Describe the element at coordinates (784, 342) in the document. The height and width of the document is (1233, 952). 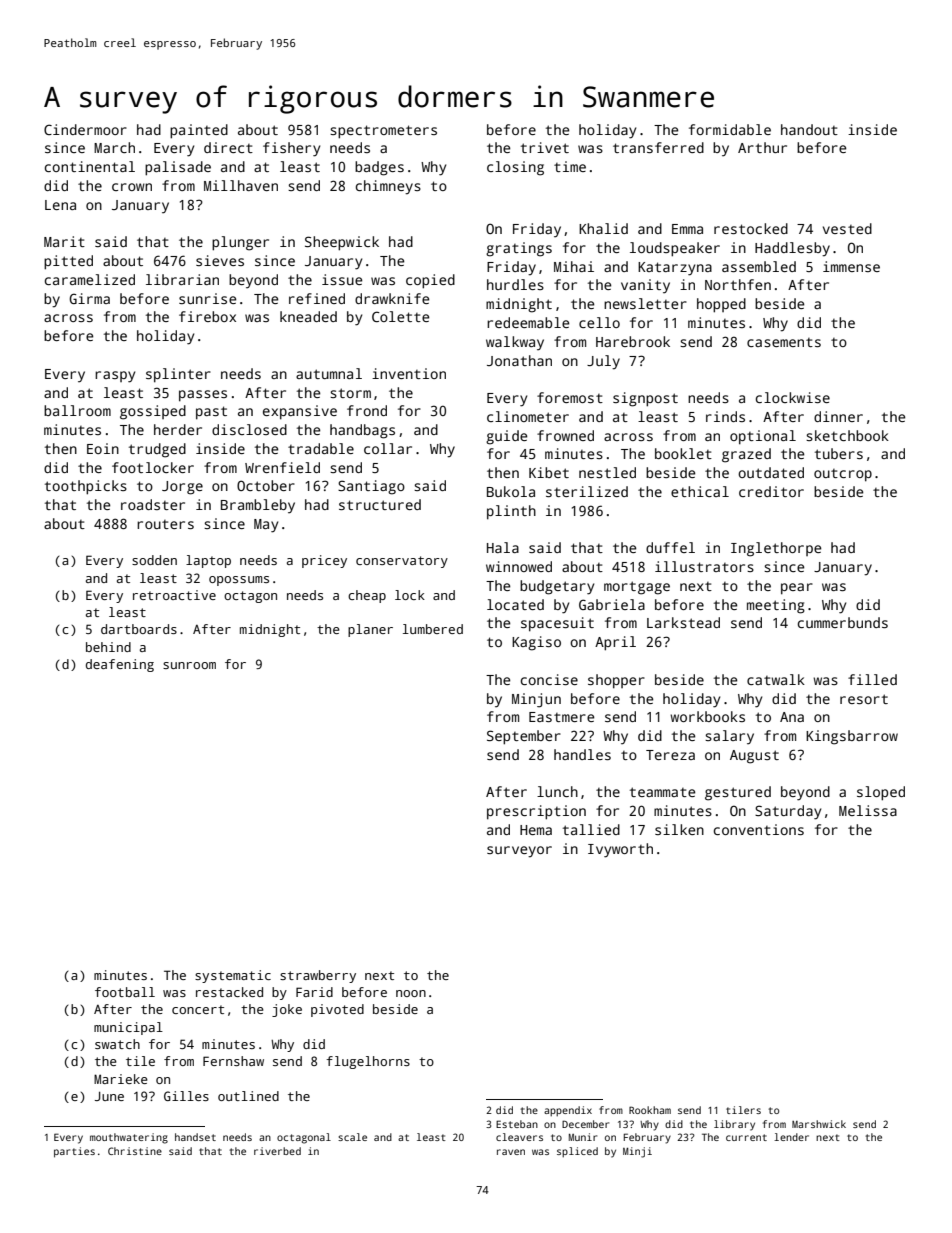
I see `casements` at that location.
